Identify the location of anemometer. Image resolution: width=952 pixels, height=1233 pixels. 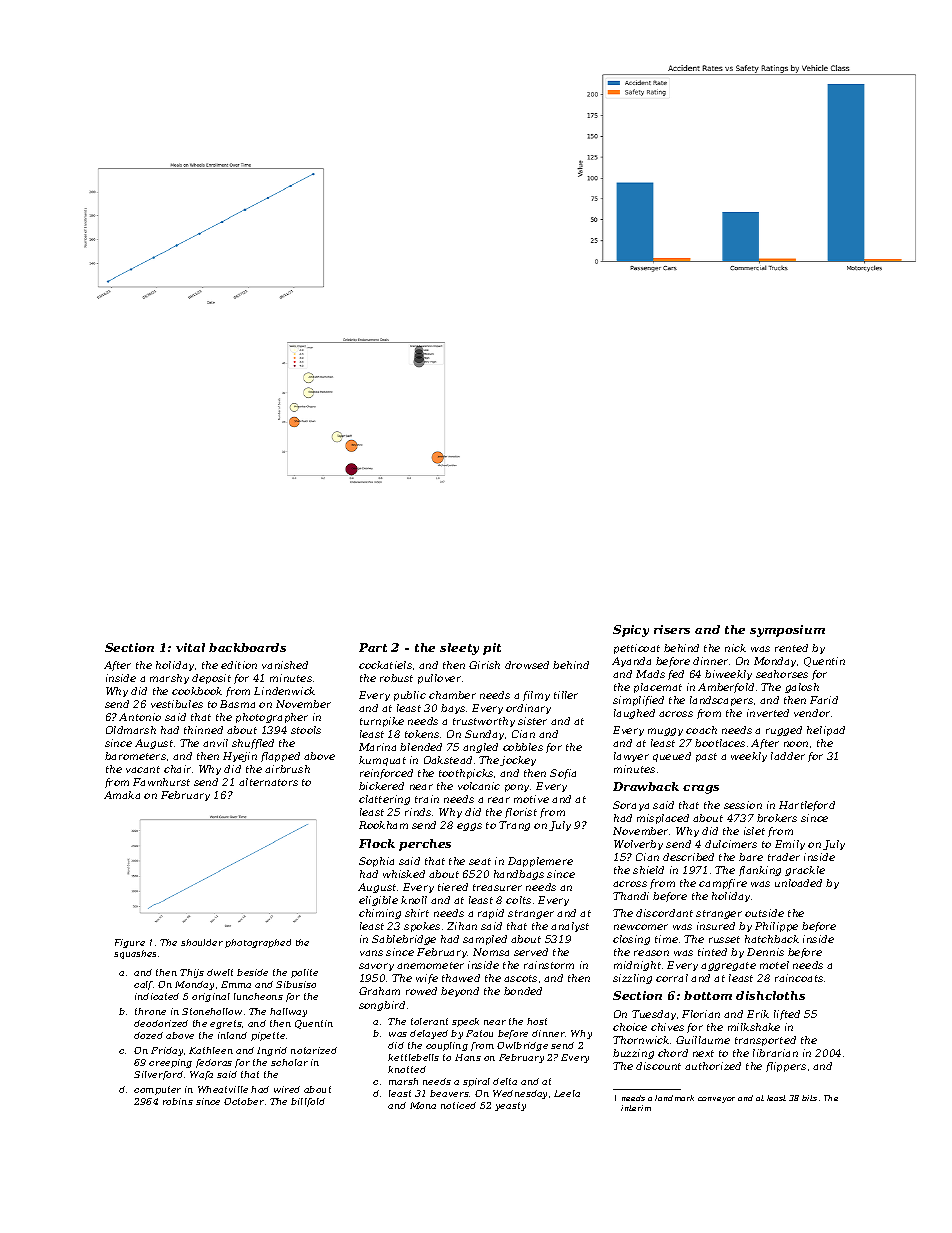
(430, 965).
